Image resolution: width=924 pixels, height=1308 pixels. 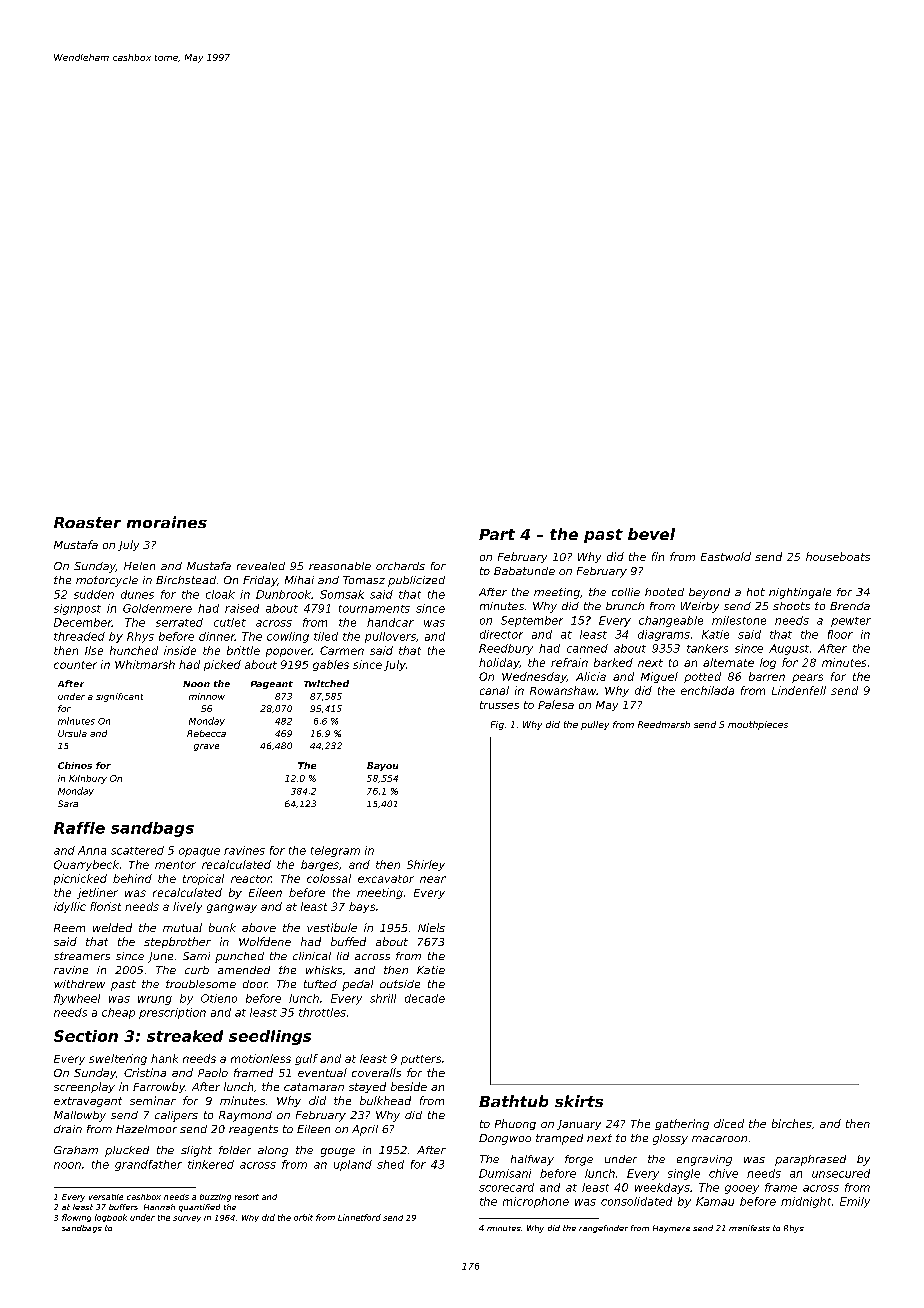 What do you see at coordinates (82, 956) in the screenshot?
I see `streamers` at bounding box center [82, 956].
